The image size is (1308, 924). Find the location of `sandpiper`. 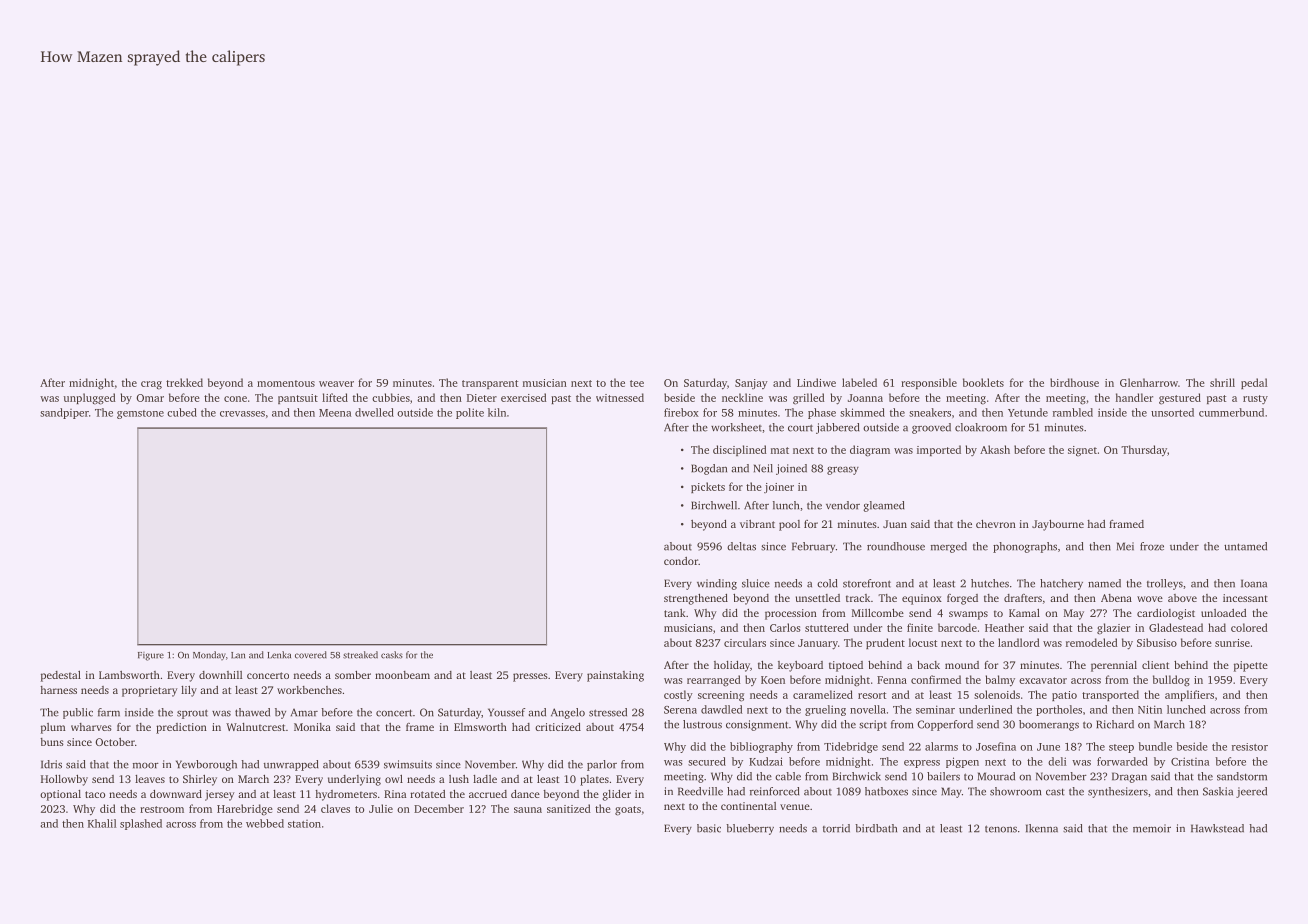

sandpiper is located at coordinates (64, 413).
